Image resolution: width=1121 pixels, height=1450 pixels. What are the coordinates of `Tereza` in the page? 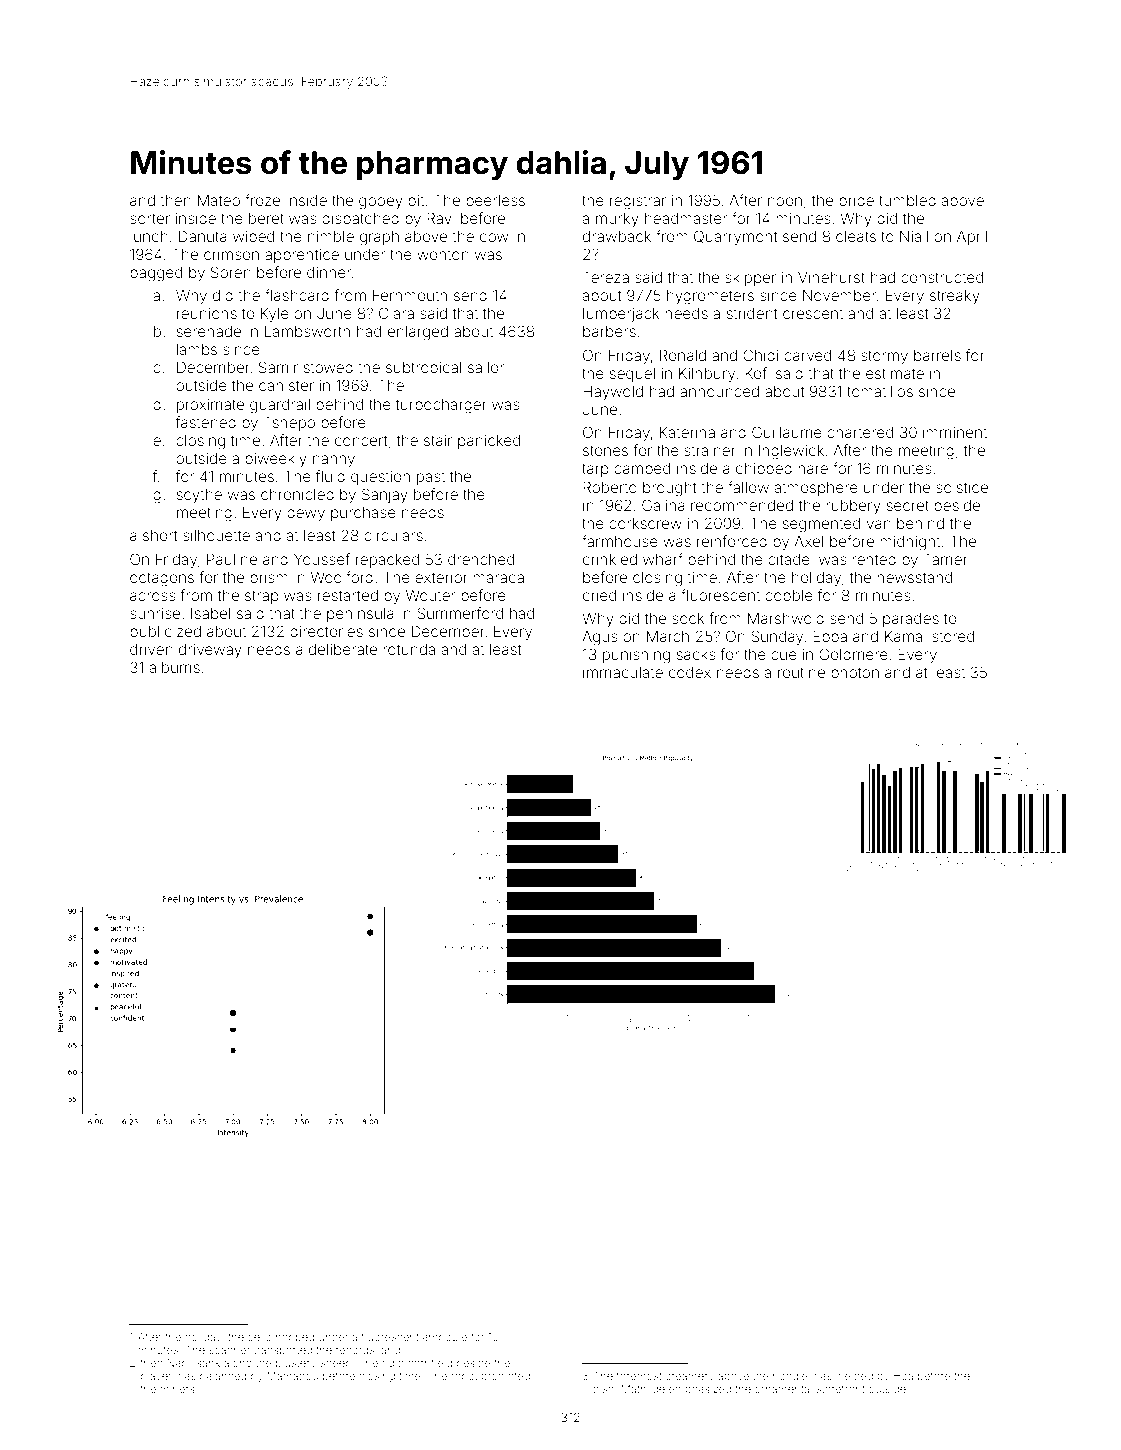 It's located at (606, 277).
